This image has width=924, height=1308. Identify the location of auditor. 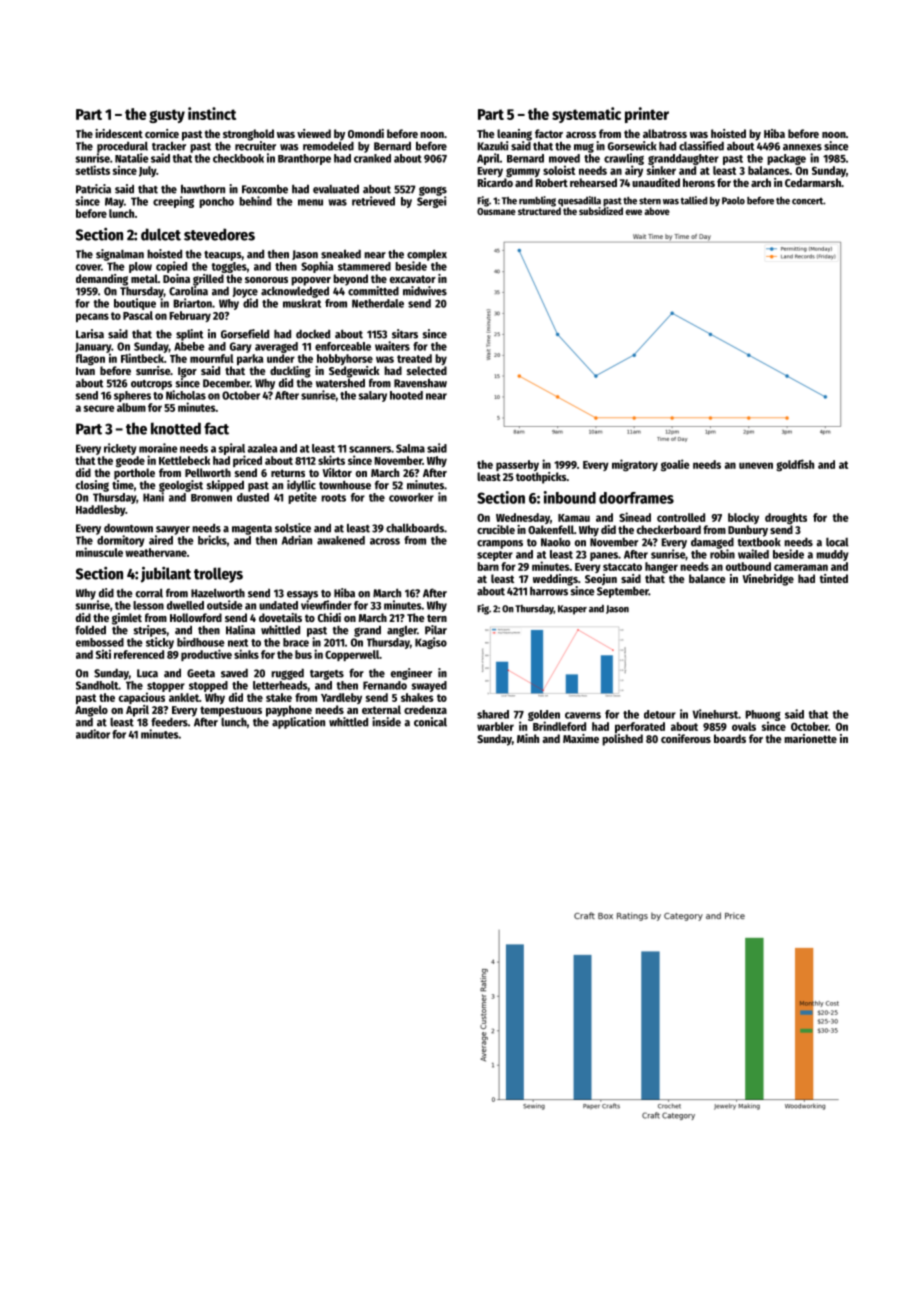
(93, 734).
